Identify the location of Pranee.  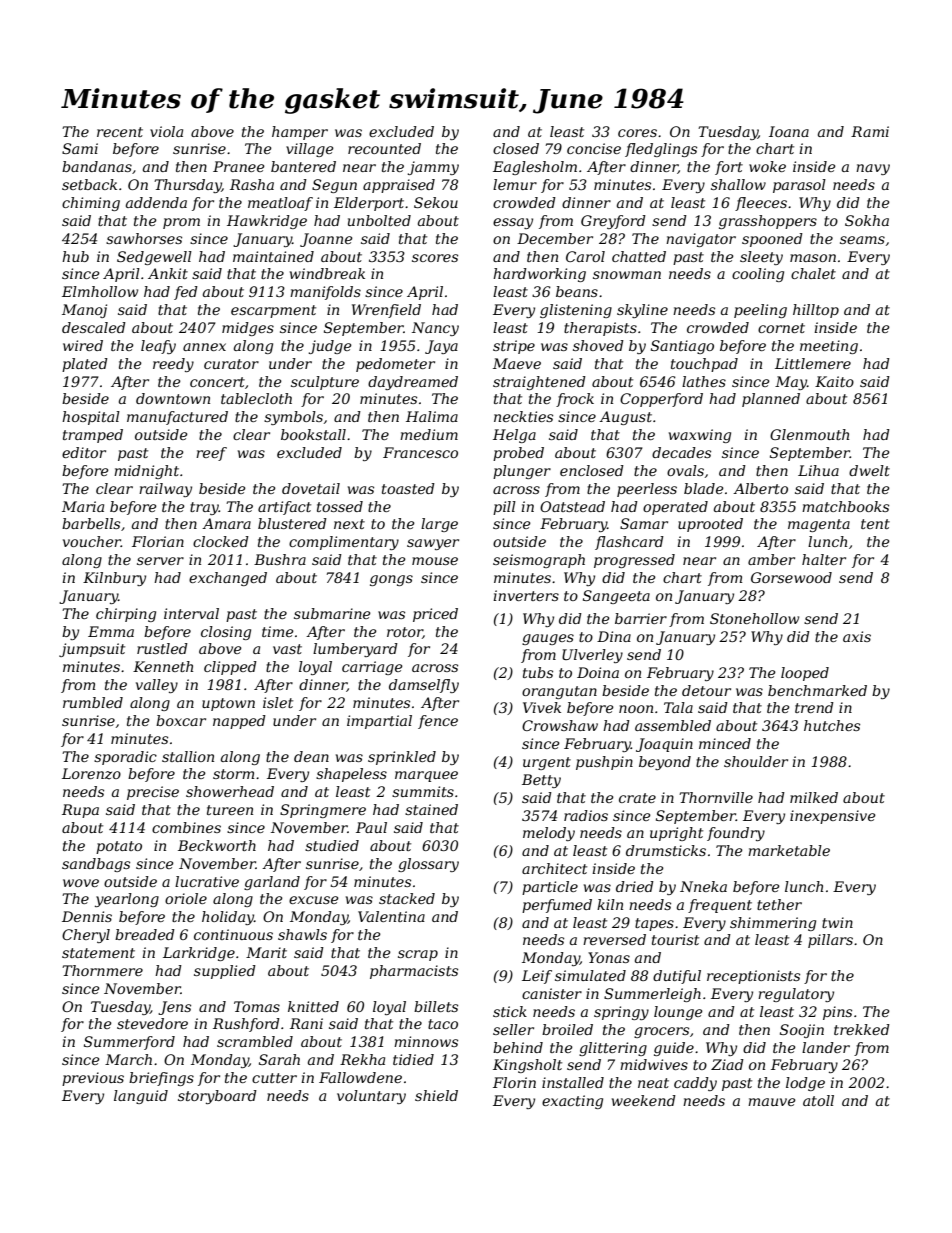
(239, 166).
